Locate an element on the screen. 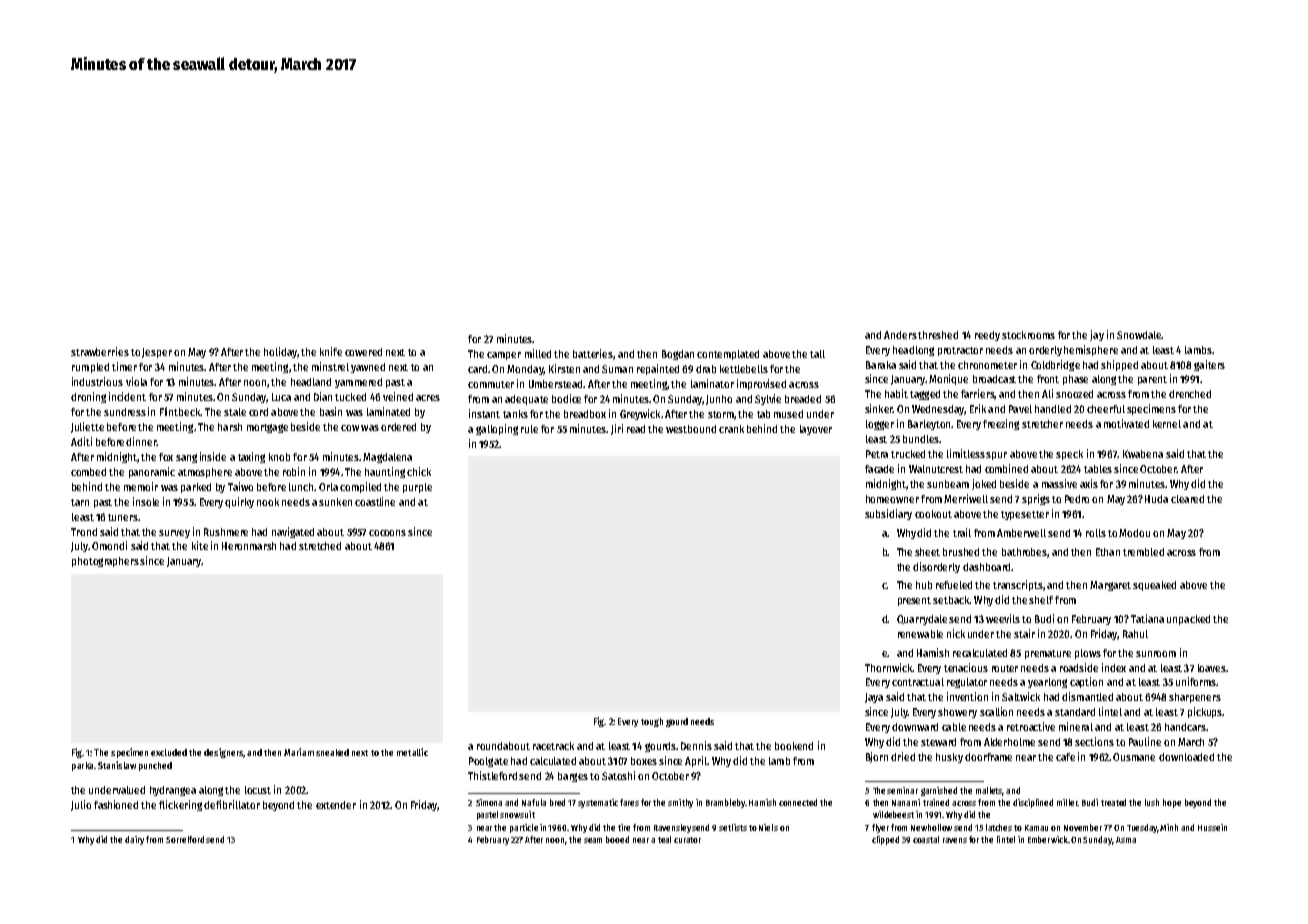 The width and height of the screenshot is (1308, 924). Alderholme is located at coordinates (1009, 742).
